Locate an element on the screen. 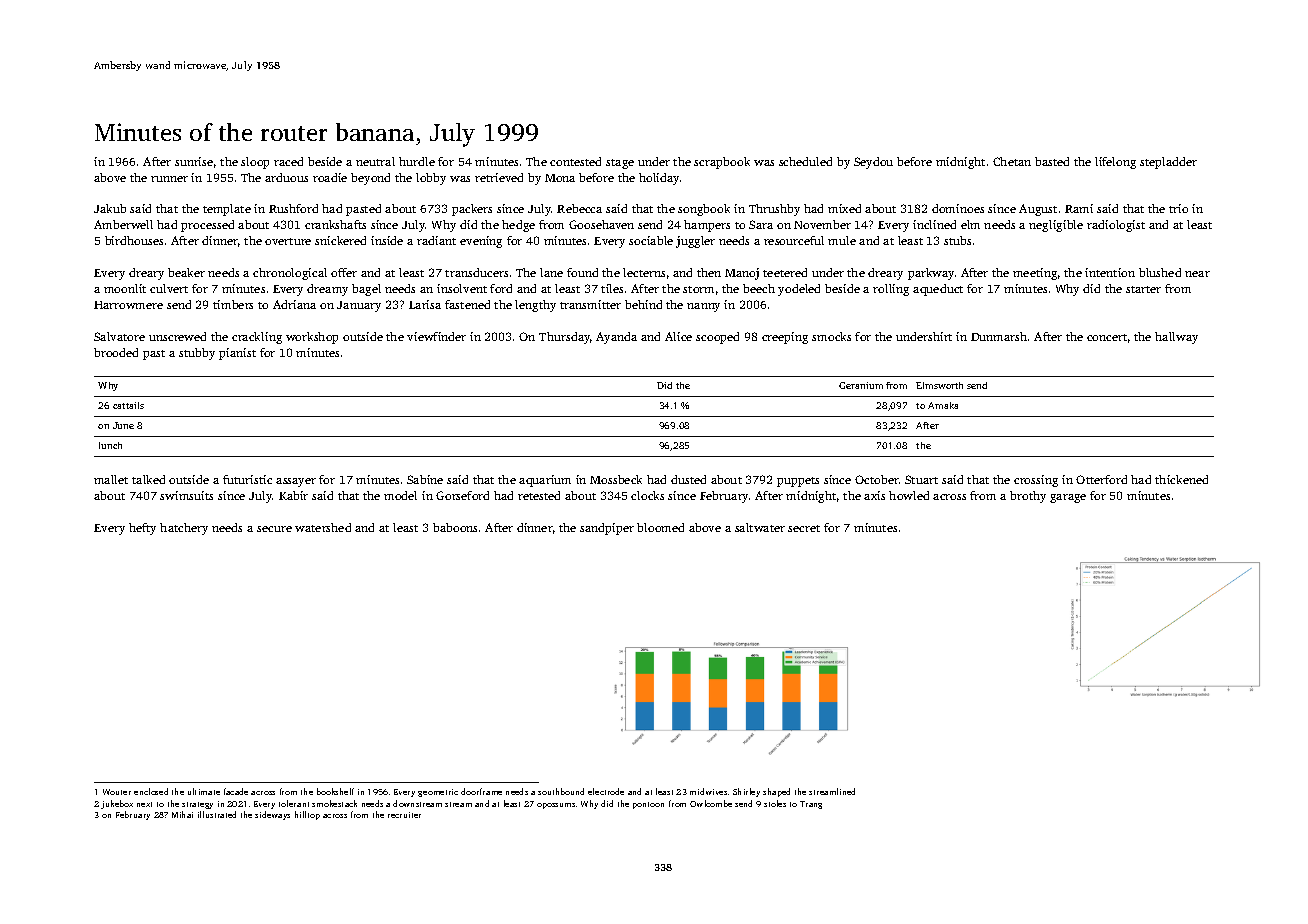  garage is located at coordinates (1068, 498).
